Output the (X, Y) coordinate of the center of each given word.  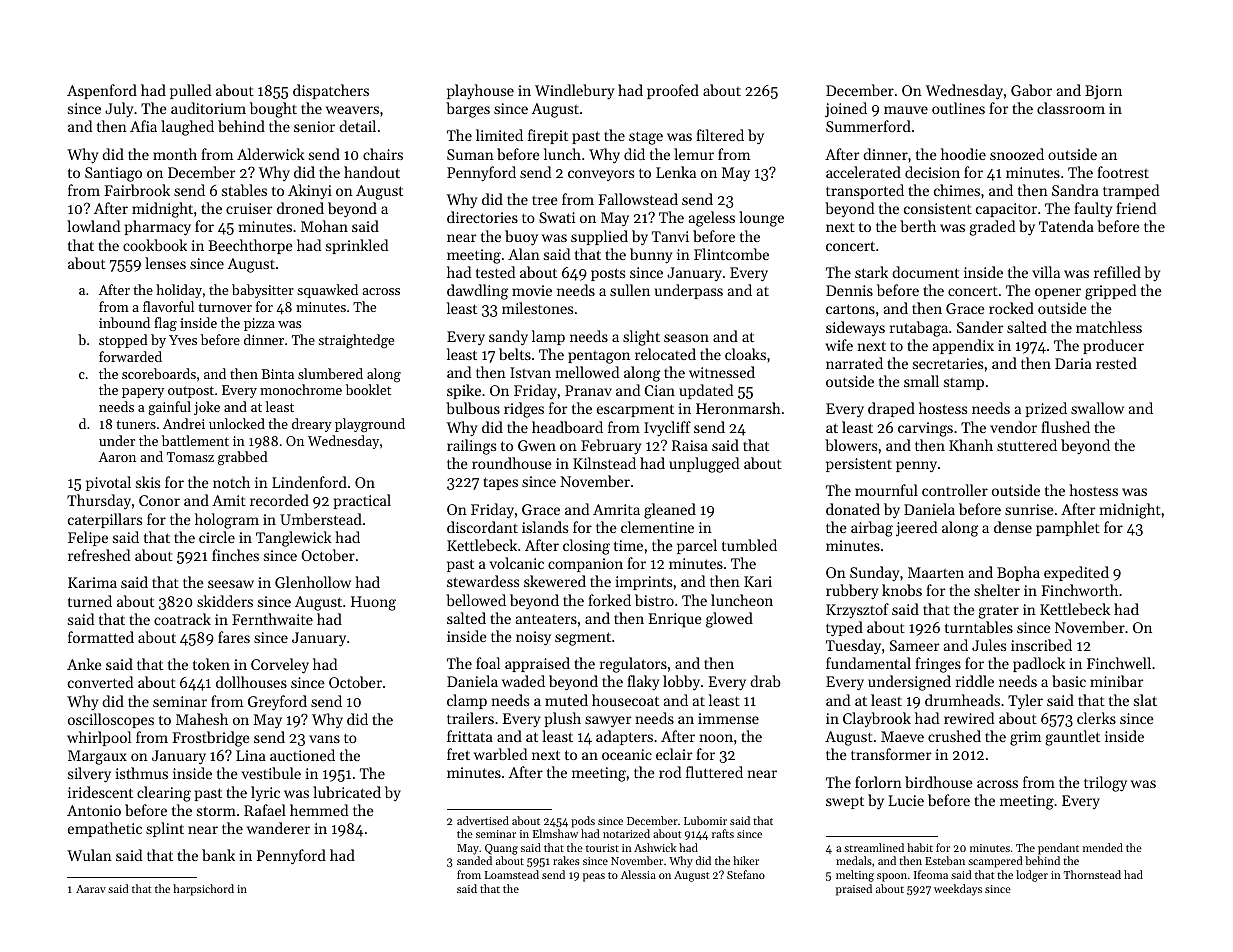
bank (218, 855)
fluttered (714, 772)
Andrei (184, 423)
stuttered (1027, 445)
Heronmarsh (738, 408)
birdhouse (939, 782)
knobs (902, 590)
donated (853, 509)
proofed (673, 91)
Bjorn (1103, 92)
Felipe (88, 538)
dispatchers (331, 91)
